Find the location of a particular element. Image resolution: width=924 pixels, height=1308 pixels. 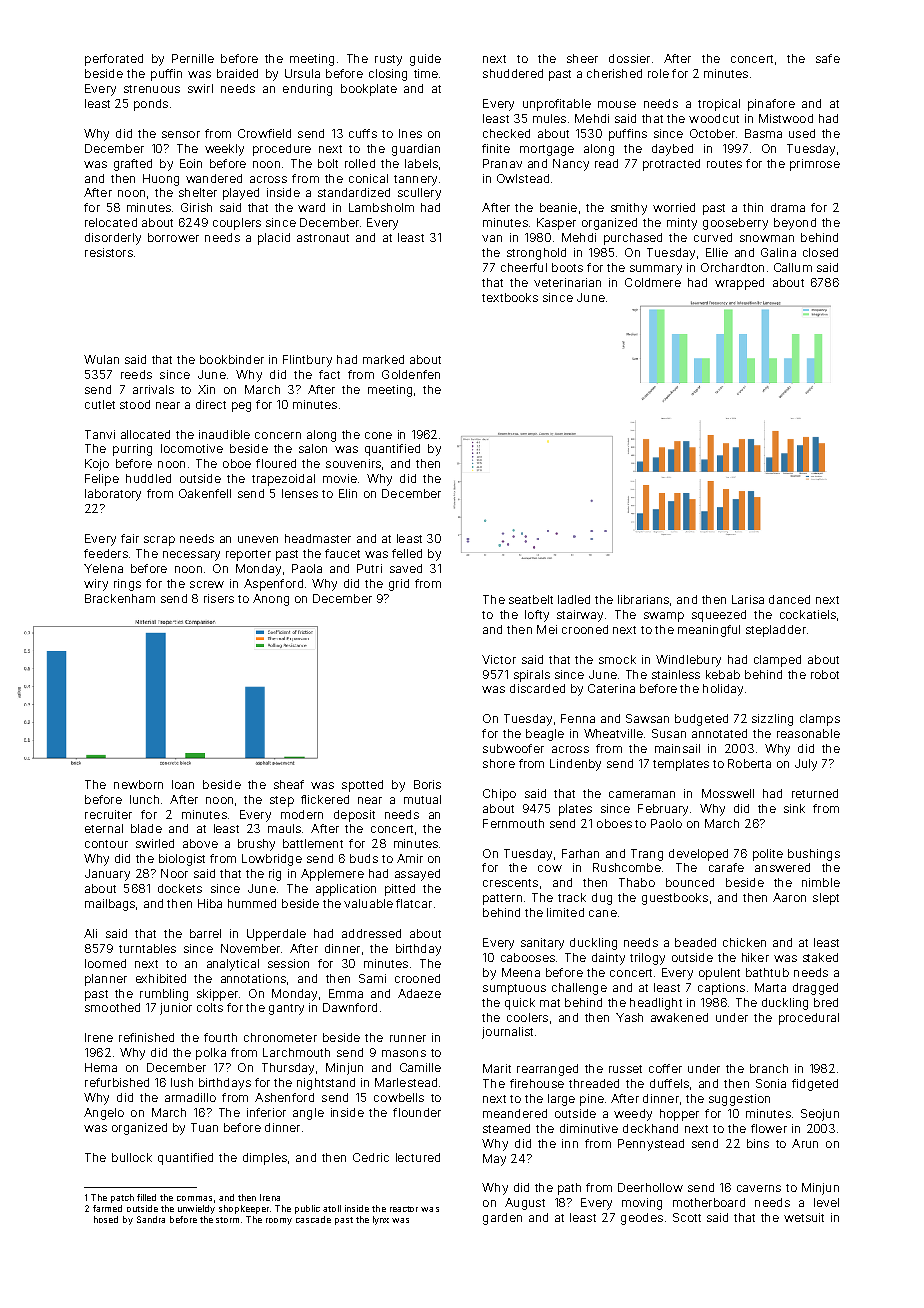

Cedric is located at coordinates (371, 1157).
